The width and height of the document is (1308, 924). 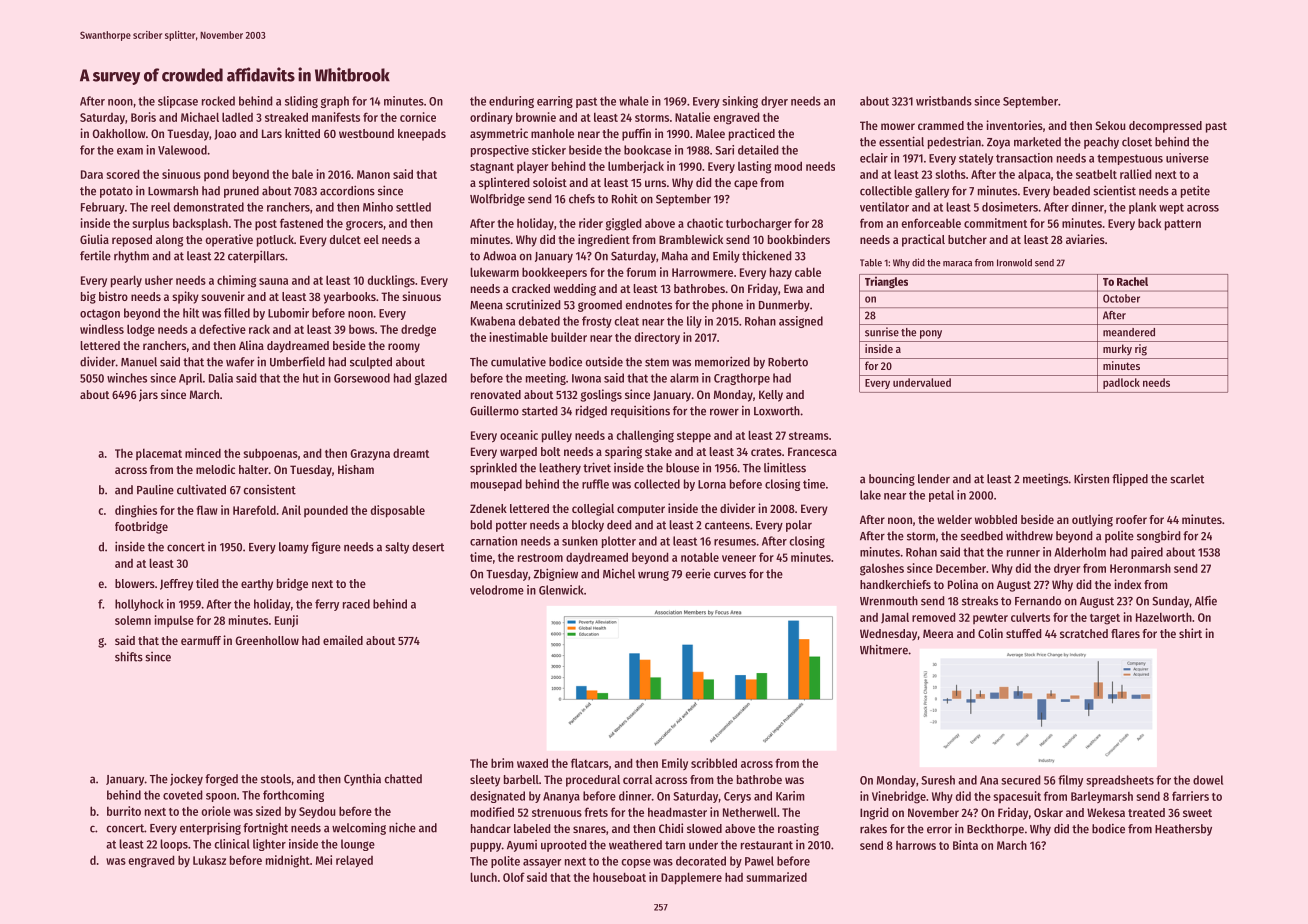 I want to click on aviaries, so click(x=1085, y=239).
